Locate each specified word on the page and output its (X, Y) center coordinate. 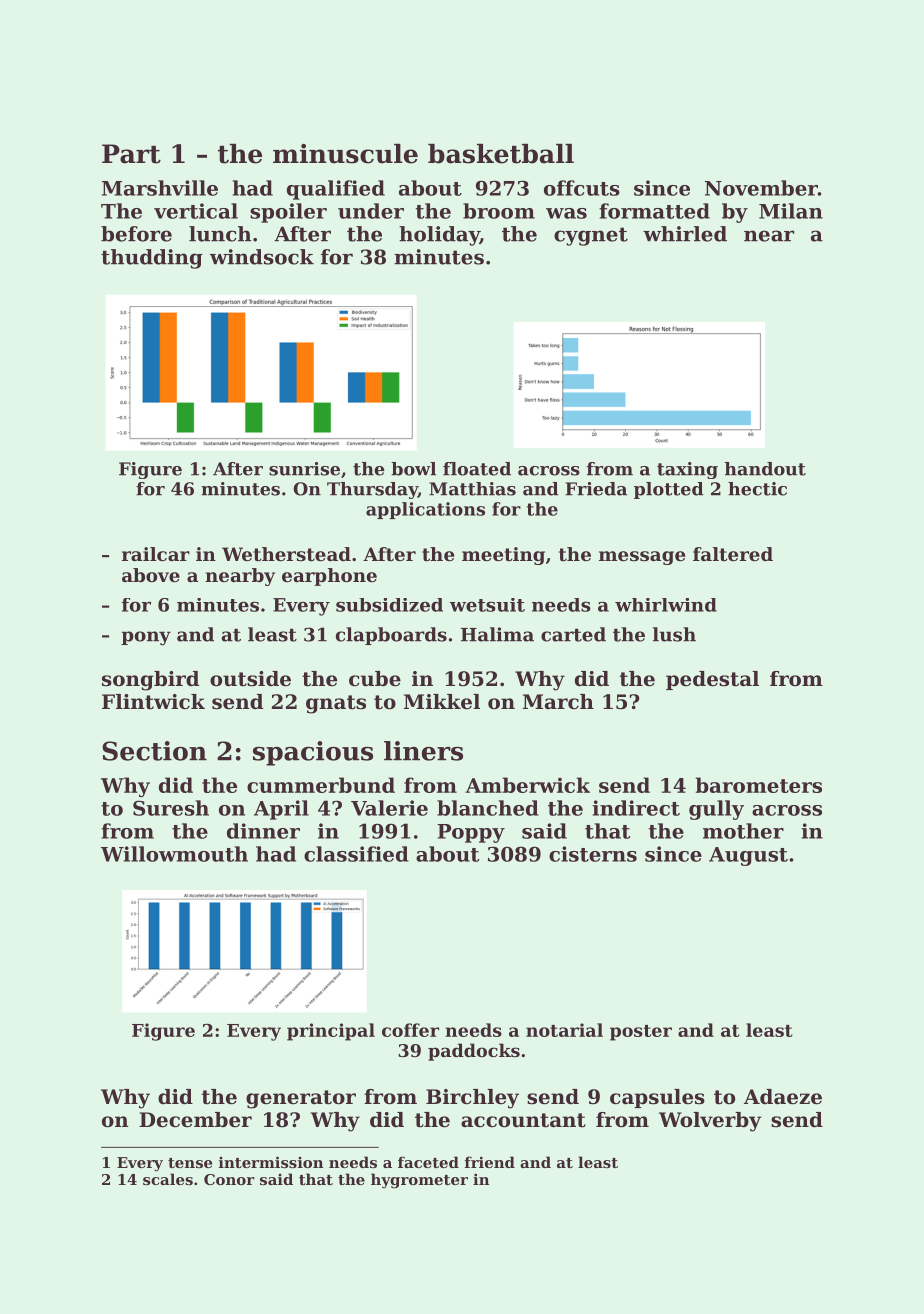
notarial (564, 1030)
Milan (791, 211)
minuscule (345, 154)
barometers (759, 785)
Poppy (471, 833)
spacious (313, 753)
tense (190, 1163)
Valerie (389, 808)
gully (716, 810)
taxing (687, 470)
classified (356, 854)
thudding (152, 259)
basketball (501, 154)
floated (477, 469)
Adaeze (783, 1097)
